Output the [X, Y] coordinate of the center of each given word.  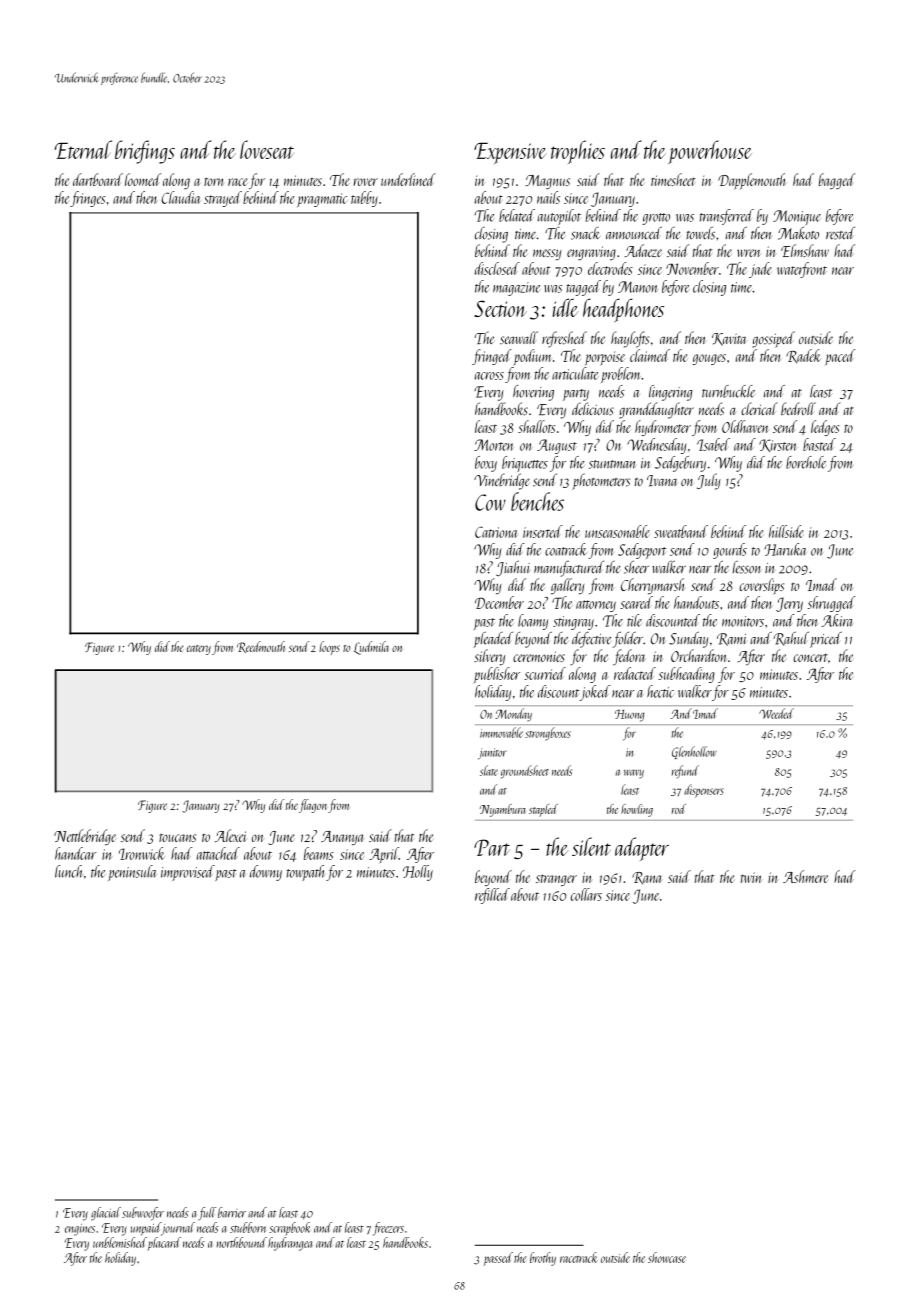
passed [498, 1259]
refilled [492, 896]
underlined [408, 179]
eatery [199, 650]
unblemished [120, 1242]
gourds [730, 551]
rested [840, 233]
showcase [667, 1257]
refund [685, 771]
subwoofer [143, 1214]
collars [586, 894]
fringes [88, 199]
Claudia [180, 197]
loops [329, 648]
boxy [486, 464]
